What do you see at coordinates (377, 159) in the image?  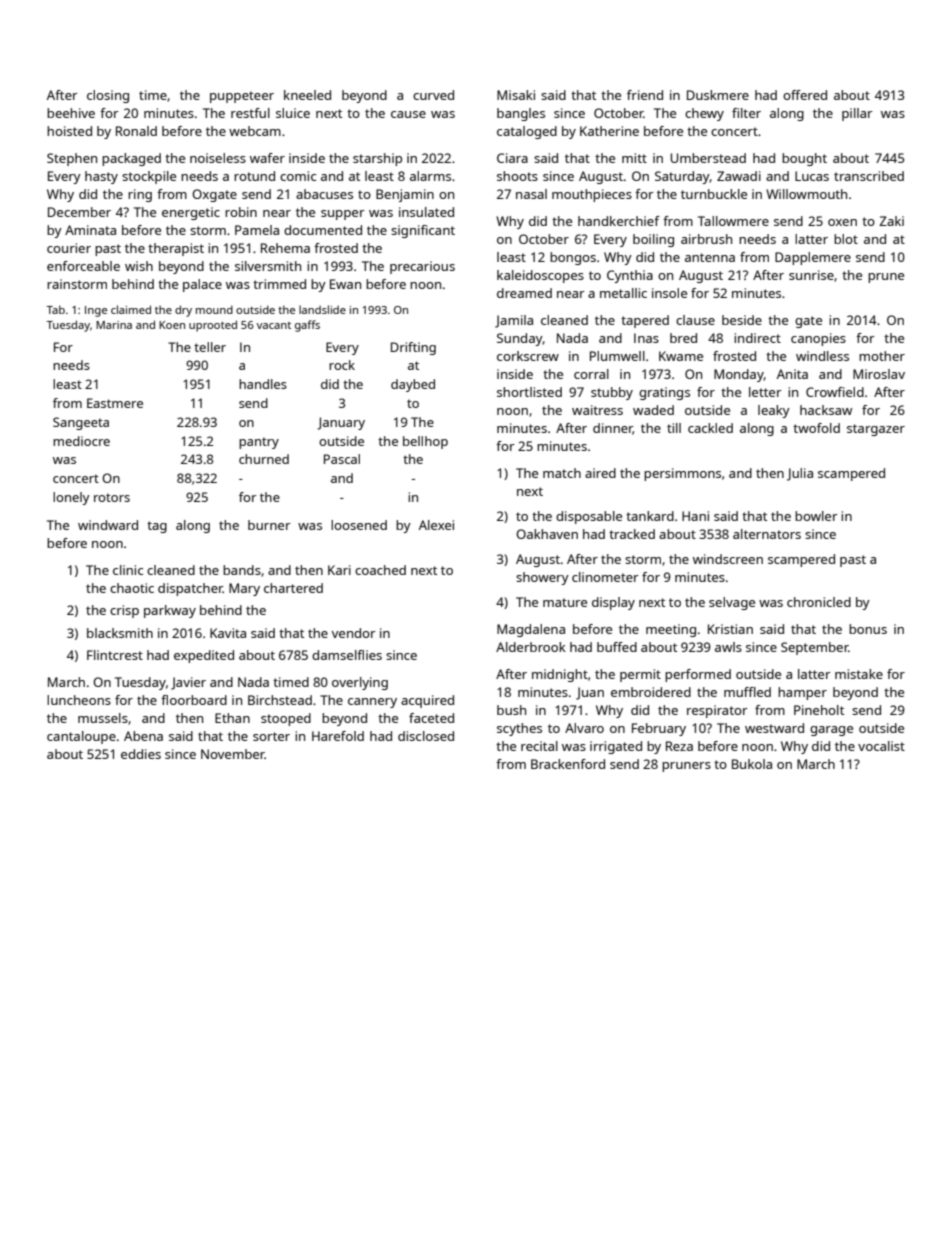 I see `starship` at bounding box center [377, 159].
